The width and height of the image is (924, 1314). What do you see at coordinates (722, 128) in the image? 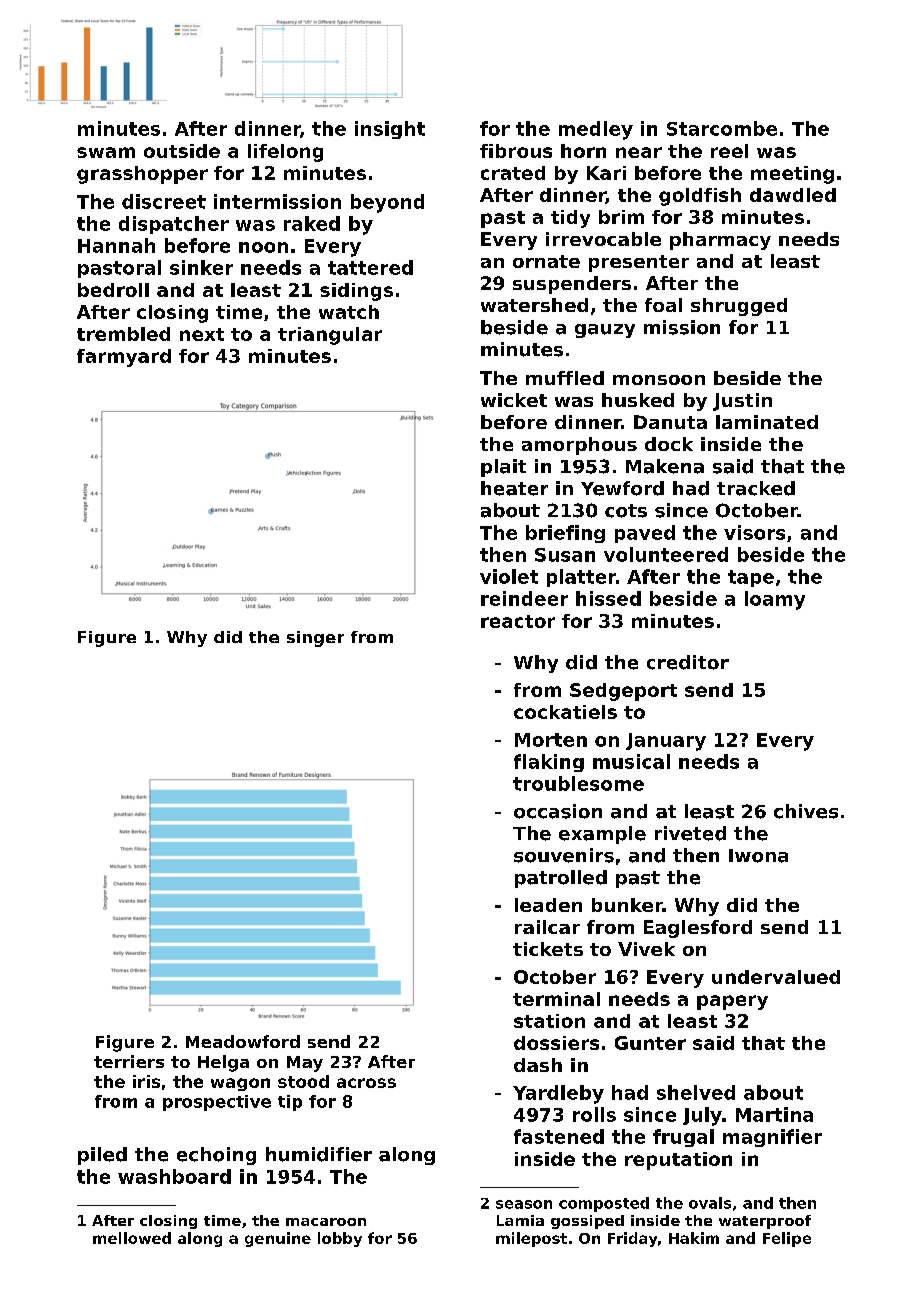
I see `Starcombe` at bounding box center [722, 128].
